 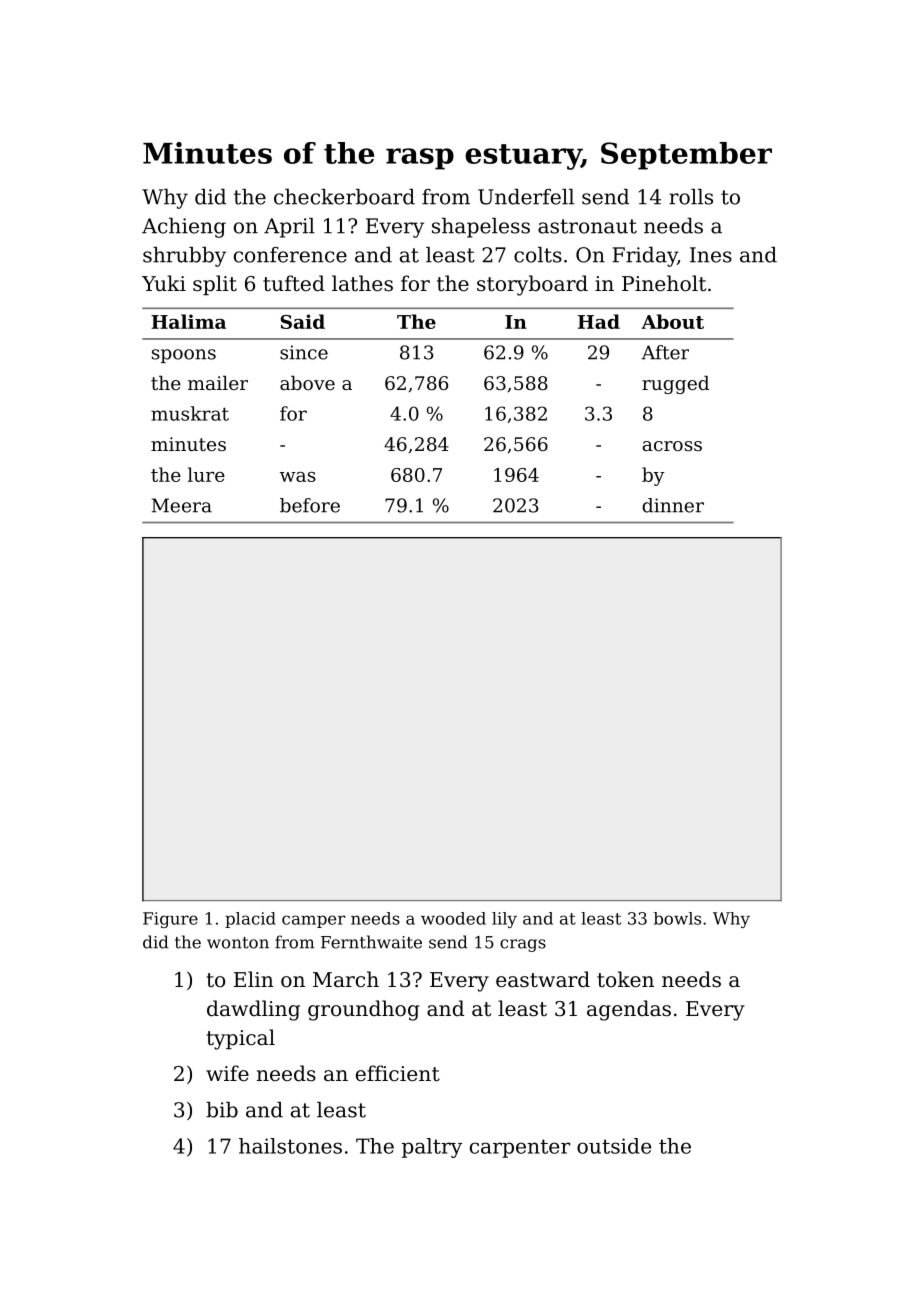 What do you see at coordinates (290, 1146) in the image?
I see `hailstones` at bounding box center [290, 1146].
